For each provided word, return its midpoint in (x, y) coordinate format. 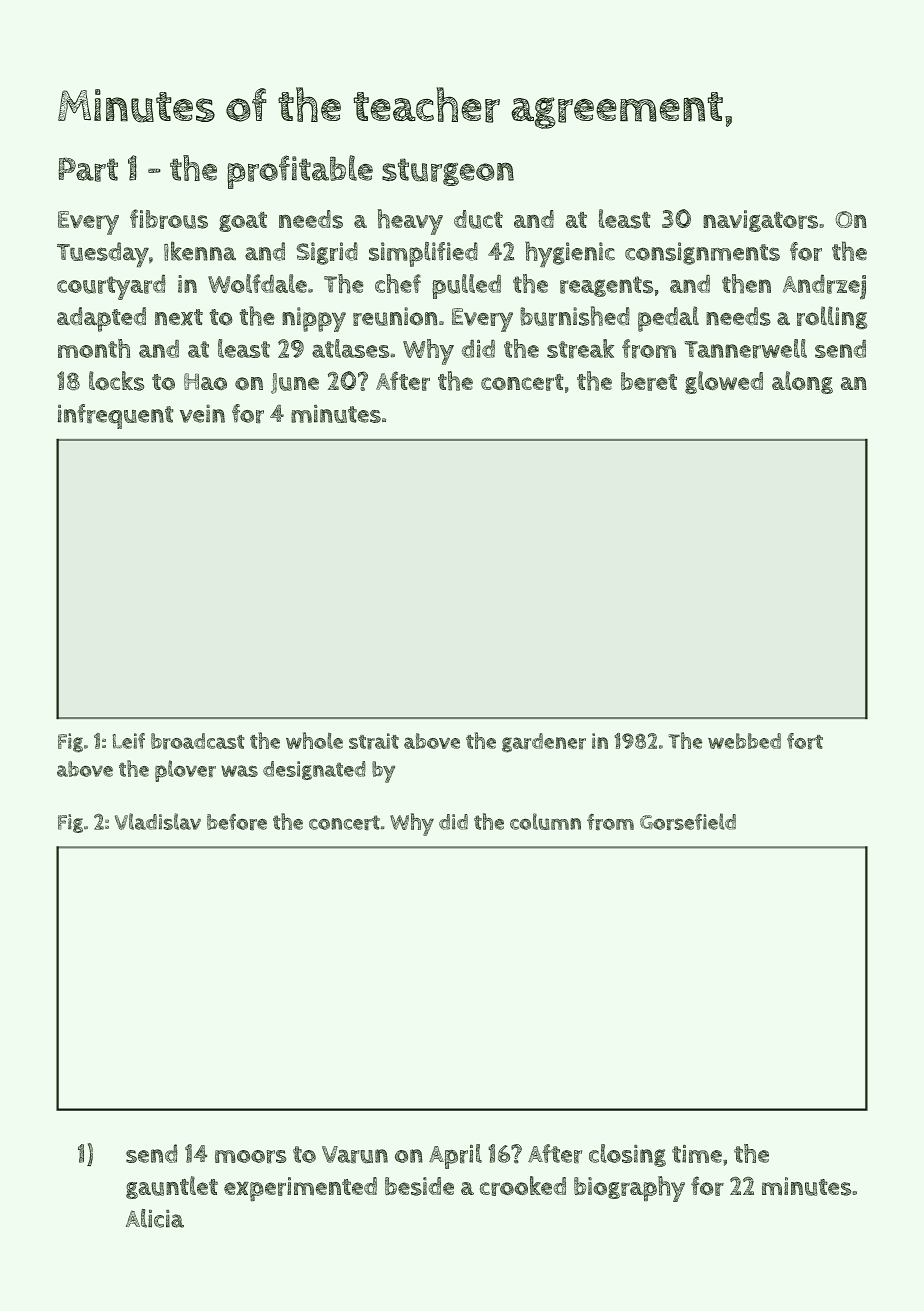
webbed (744, 741)
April (455, 1156)
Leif (129, 741)
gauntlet (172, 1187)
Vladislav (158, 821)
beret (649, 381)
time (697, 1154)
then (746, 283)
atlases (350, 348)
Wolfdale (257, 283)
